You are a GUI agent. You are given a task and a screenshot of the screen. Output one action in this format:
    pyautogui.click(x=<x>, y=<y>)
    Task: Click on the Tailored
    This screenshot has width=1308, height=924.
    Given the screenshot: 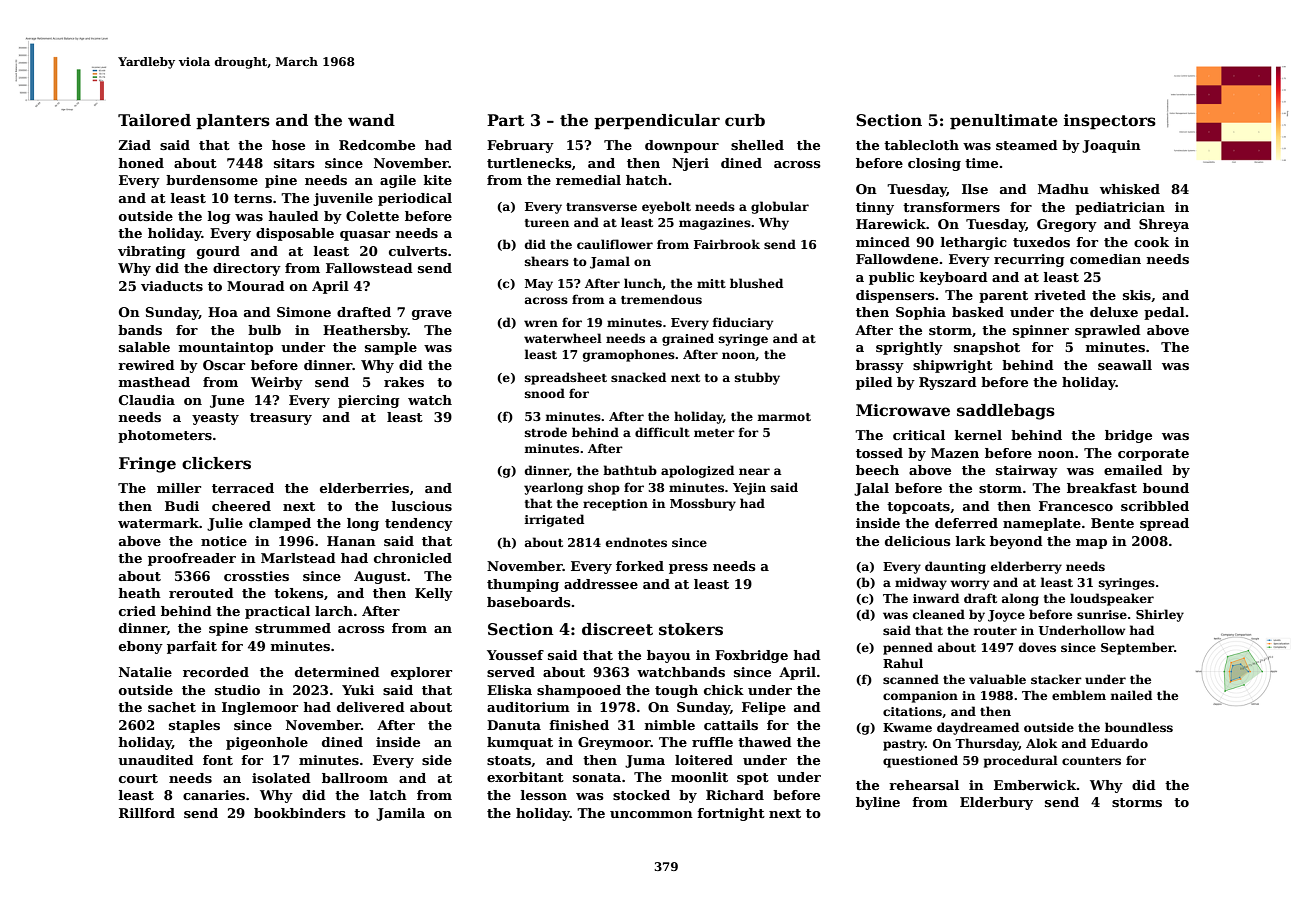 What is the action you would take?
    pyautogui.click(x=154, y=120)
